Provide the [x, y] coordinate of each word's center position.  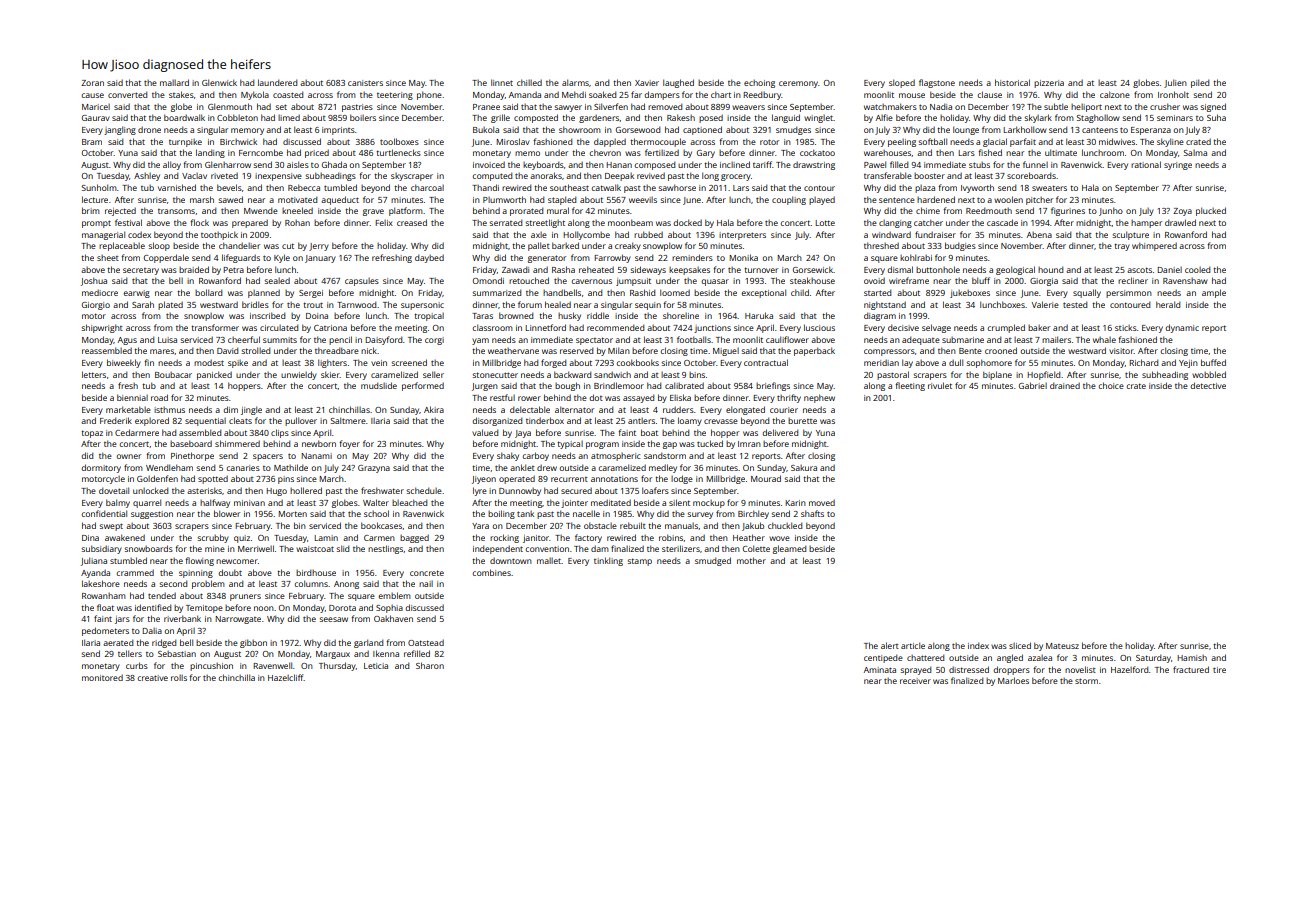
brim [91, 210]
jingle [251, 410]
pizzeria [1049, 84]
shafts [812, 513]
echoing [759, 84]
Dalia [152, 631]
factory [588, 538]
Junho [1111, 211]
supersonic [422, 306]
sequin [648, 306]
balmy [118, 503]
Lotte [825, 223]
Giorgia [1044, 282]
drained [1065, 385]
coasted [288, 94]
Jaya [523, 434]
